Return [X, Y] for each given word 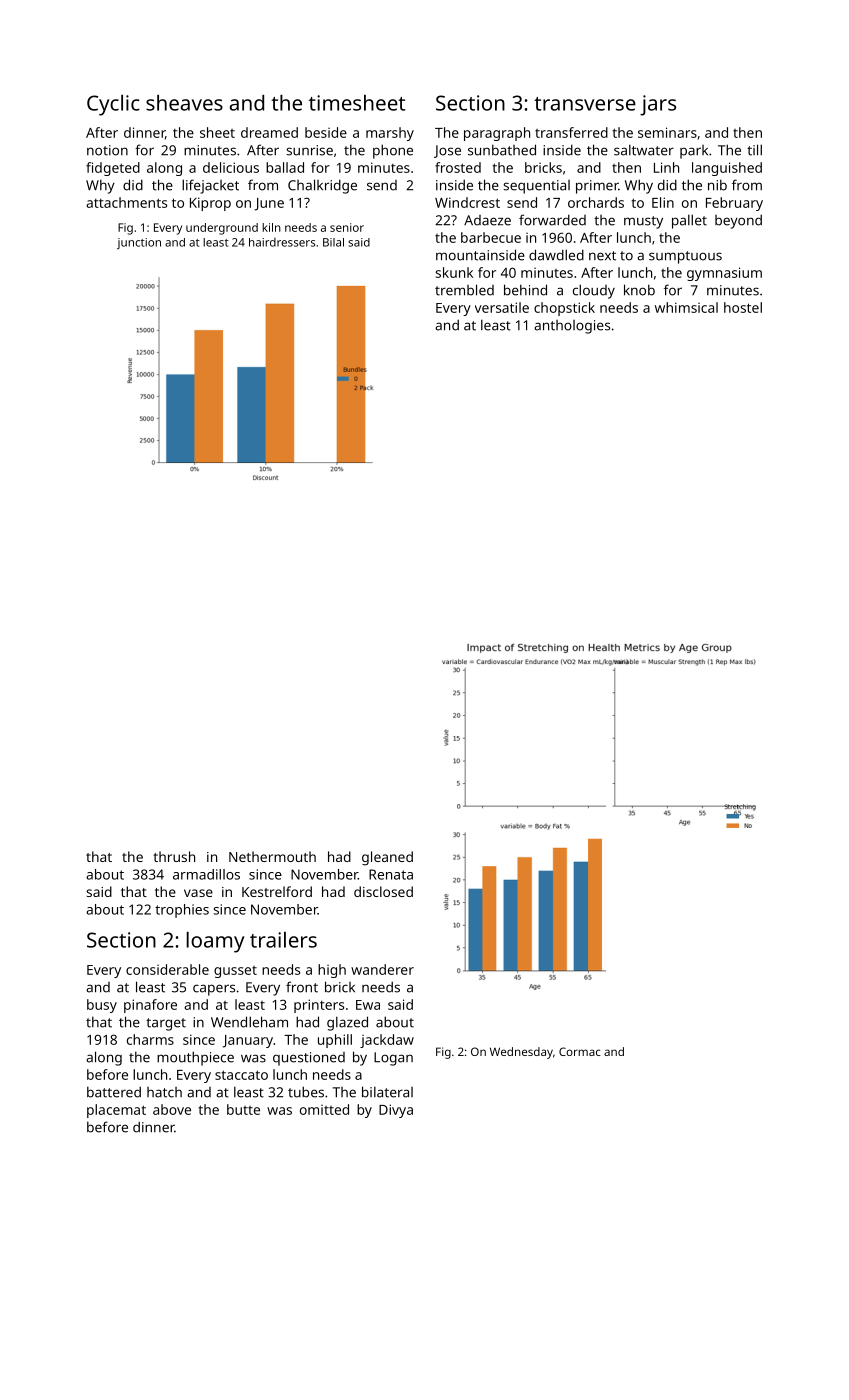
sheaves [184, 103]
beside [326, 132]
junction [139, 244]
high [332, 971]
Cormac [580, 1051]
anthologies [572, 327]
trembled [464, 290]
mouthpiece [195, 1058]
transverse [585, 104]
